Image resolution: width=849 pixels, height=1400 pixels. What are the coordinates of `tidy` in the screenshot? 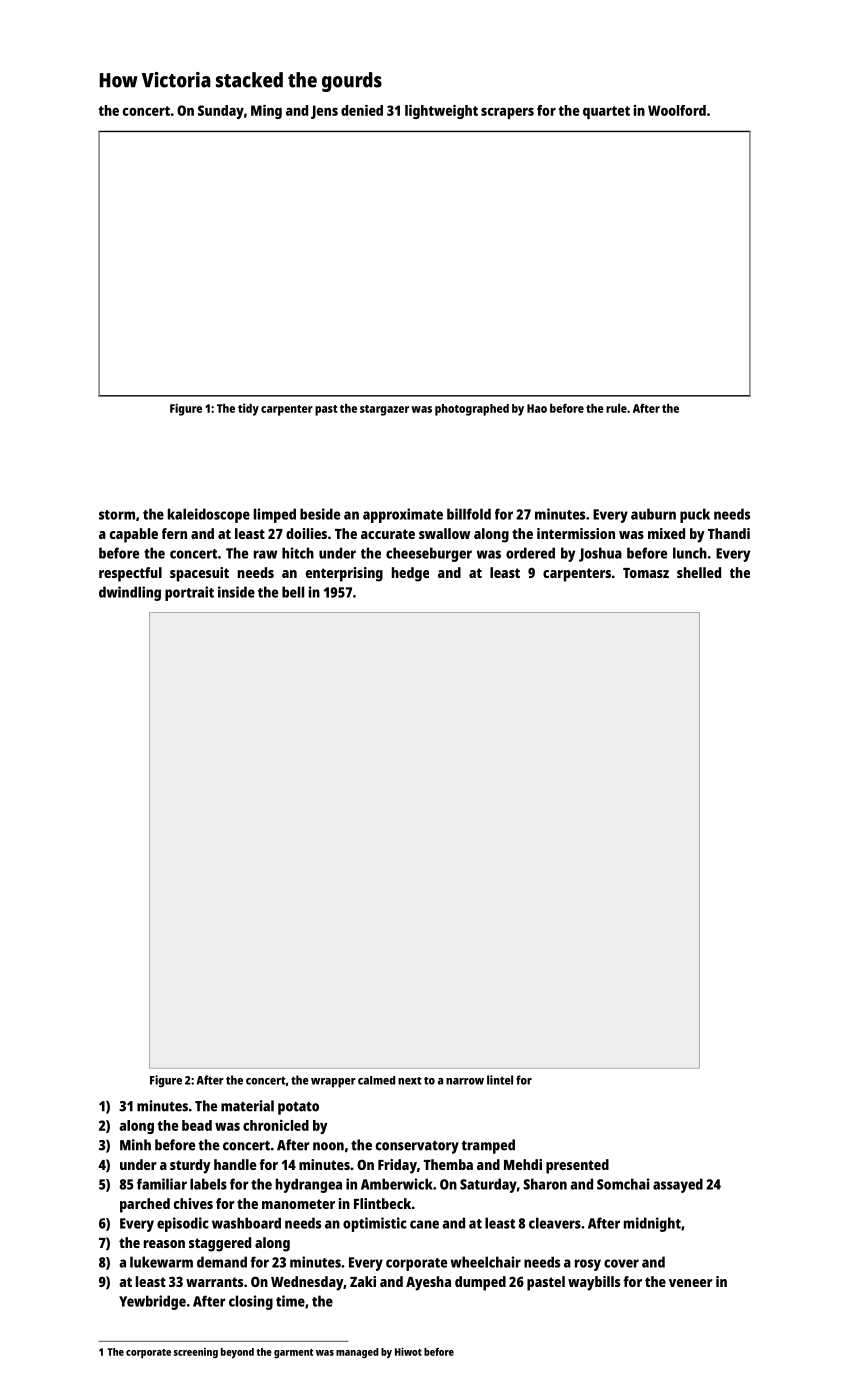 It's located at (248, 409).
